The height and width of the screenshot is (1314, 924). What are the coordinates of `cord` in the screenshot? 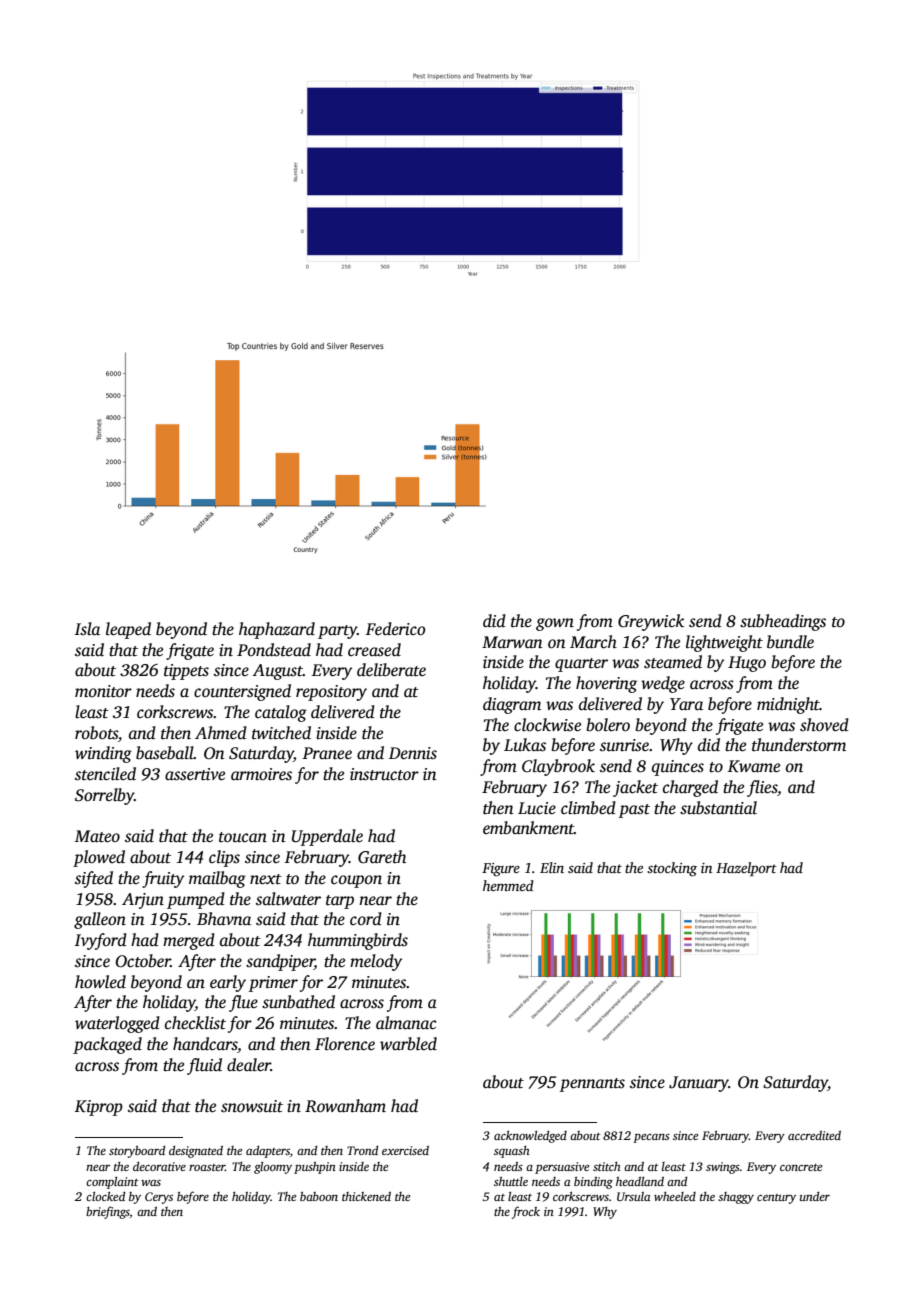 It's located at (366, 918).
